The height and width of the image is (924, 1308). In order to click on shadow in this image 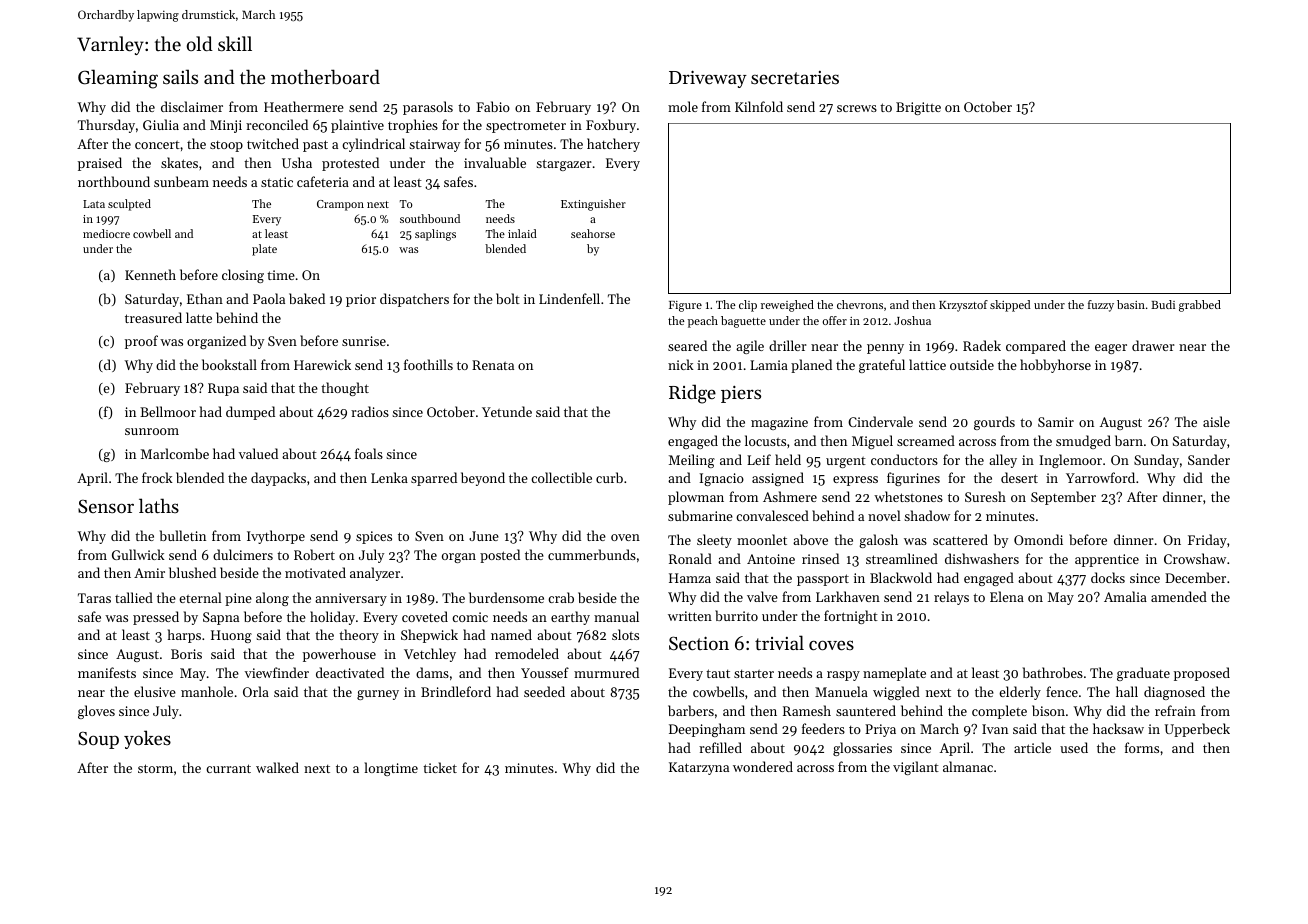, I will do `click(927, 515)`.
